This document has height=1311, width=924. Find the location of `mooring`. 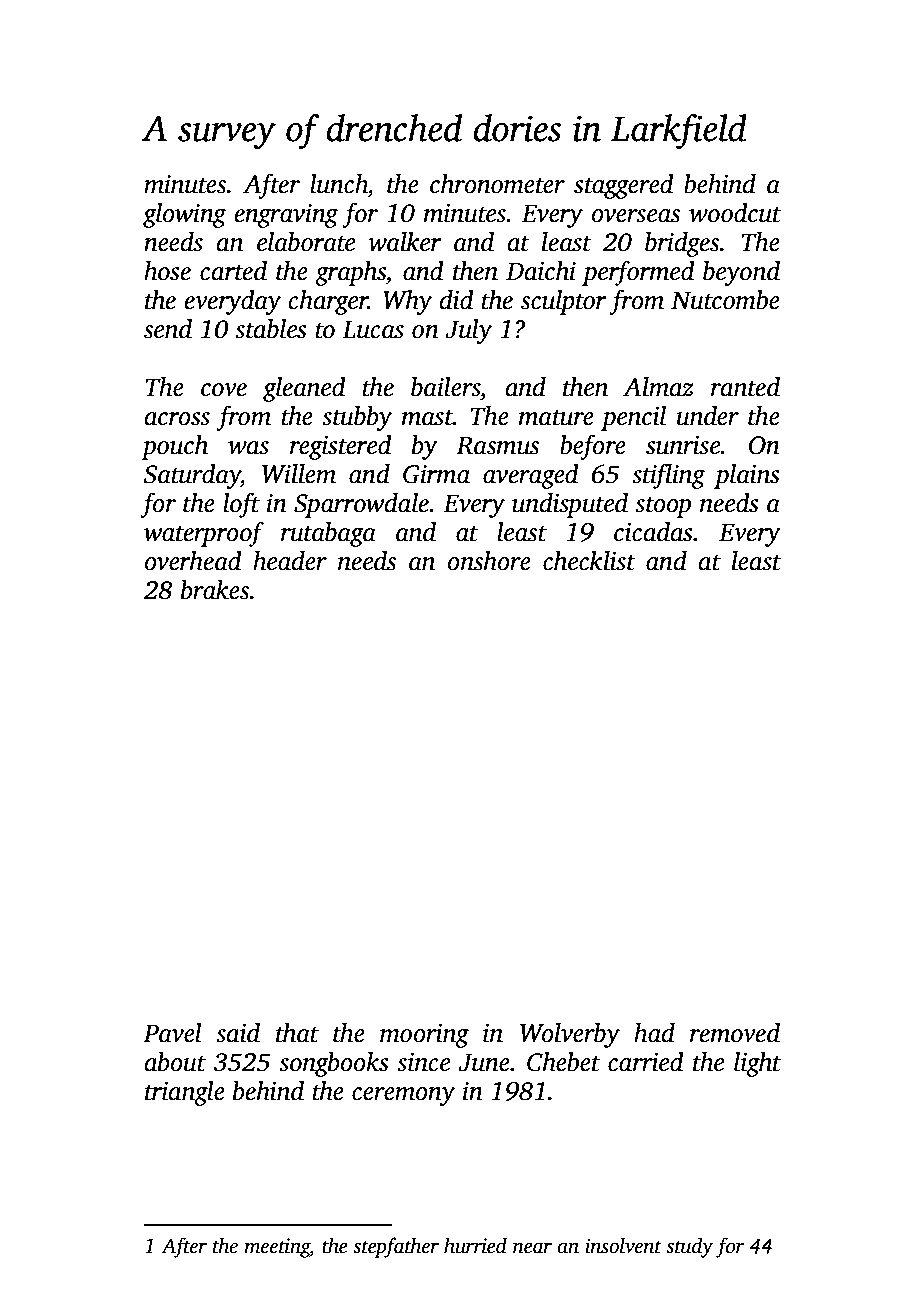

mooring is located at coordinates (424, 1036).
